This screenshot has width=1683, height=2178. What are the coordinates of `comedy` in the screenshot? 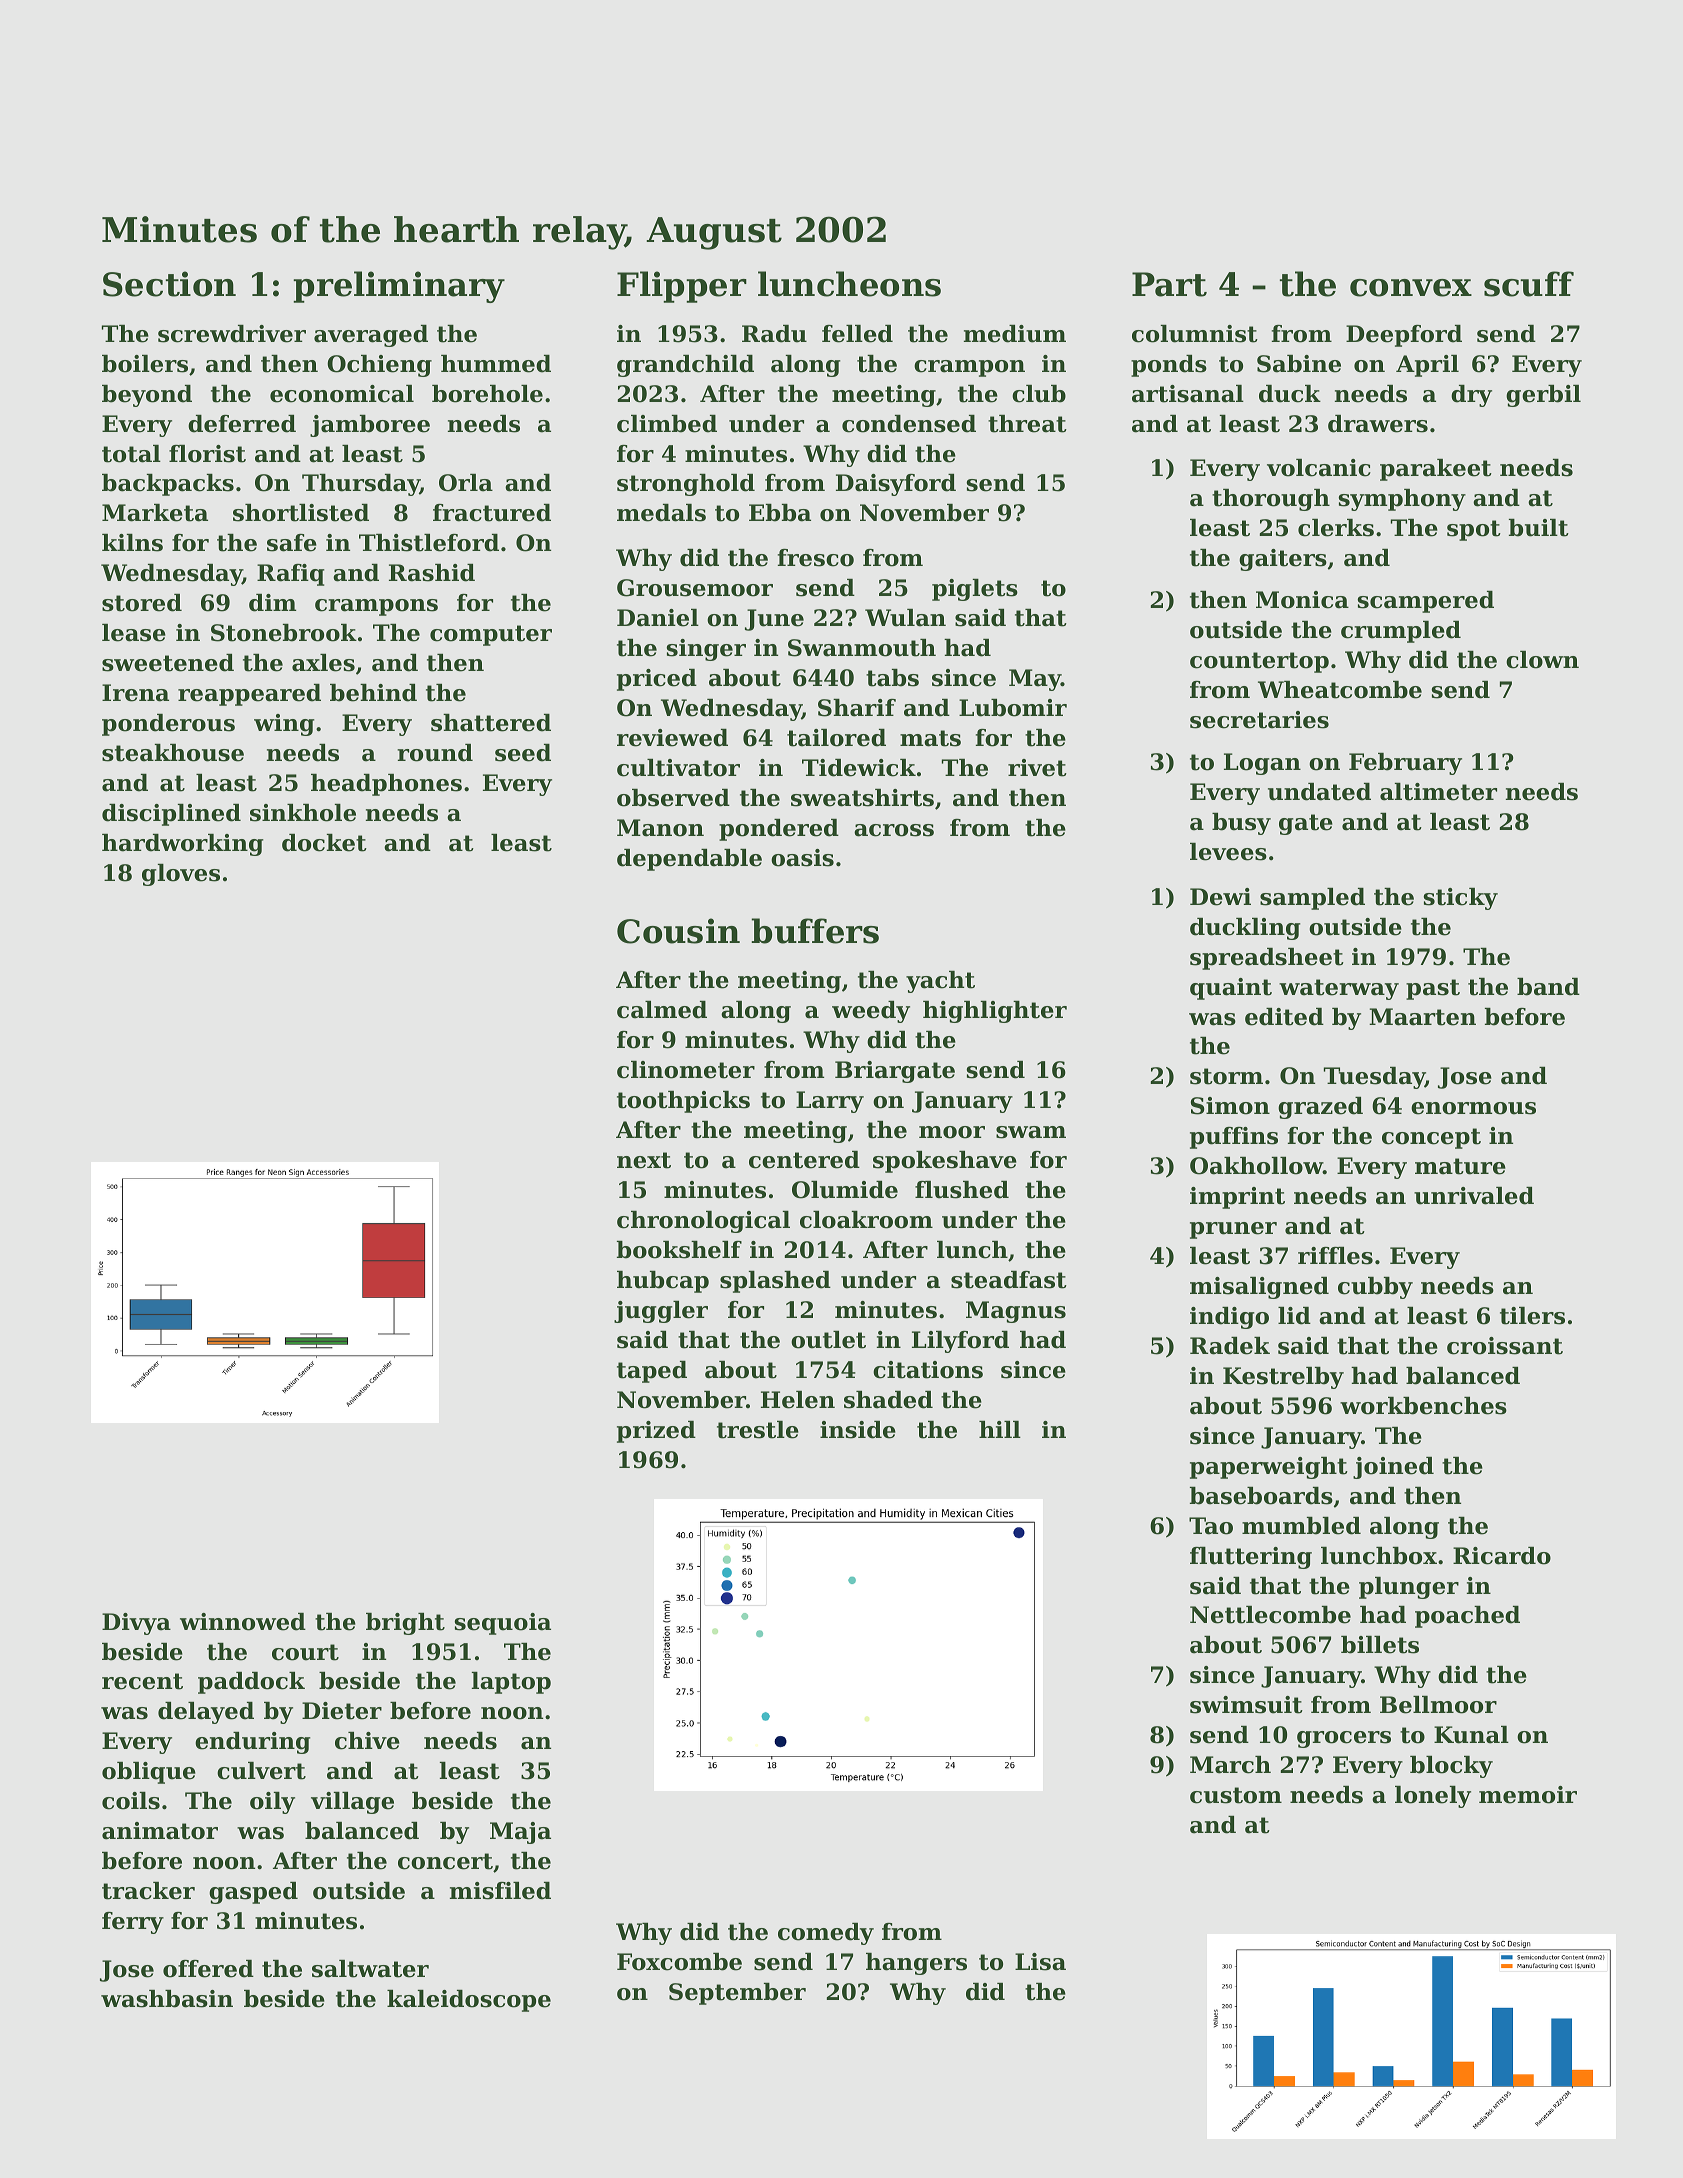 It's located at (826, 1934).
